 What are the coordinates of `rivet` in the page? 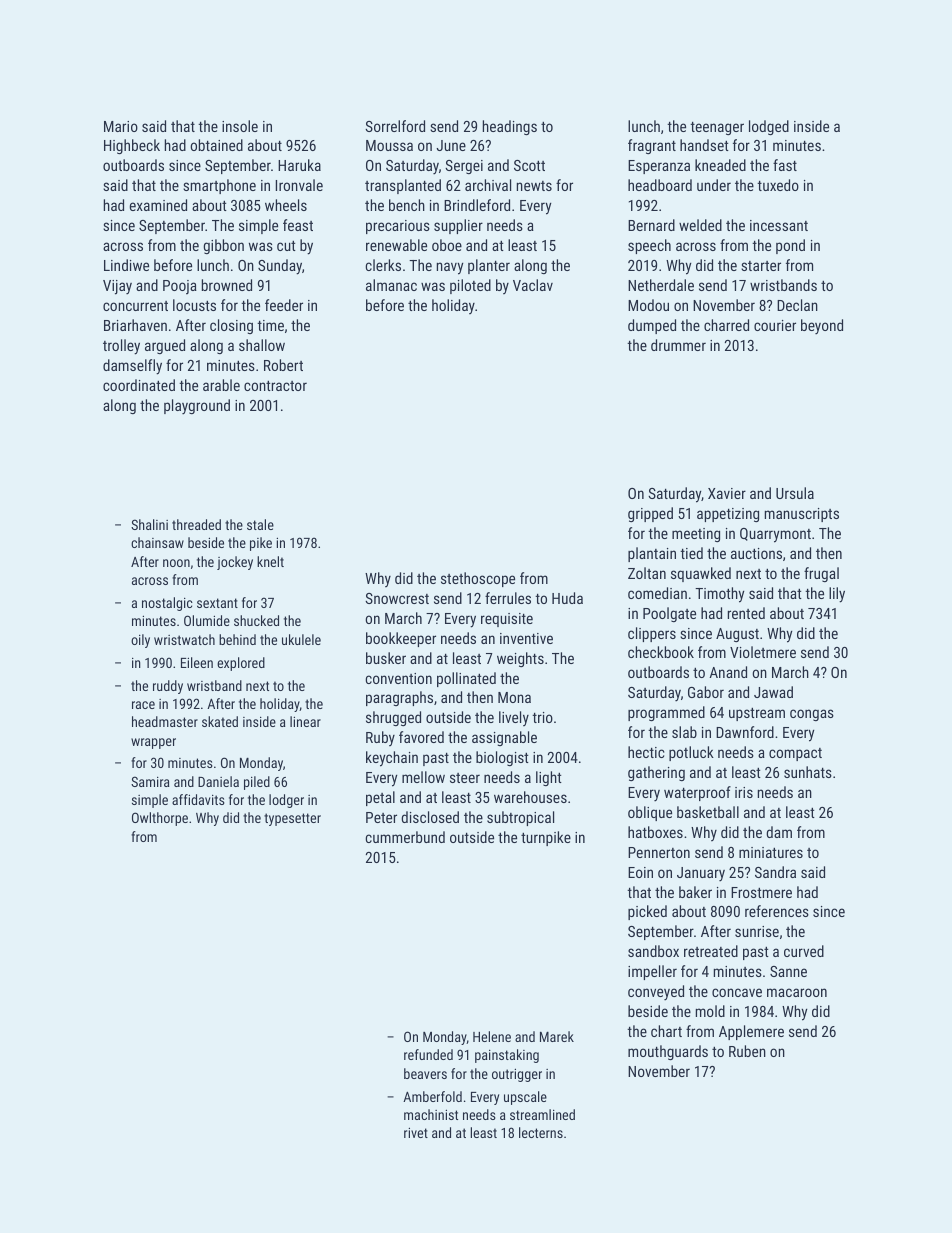 It's located at (416, 1132).
